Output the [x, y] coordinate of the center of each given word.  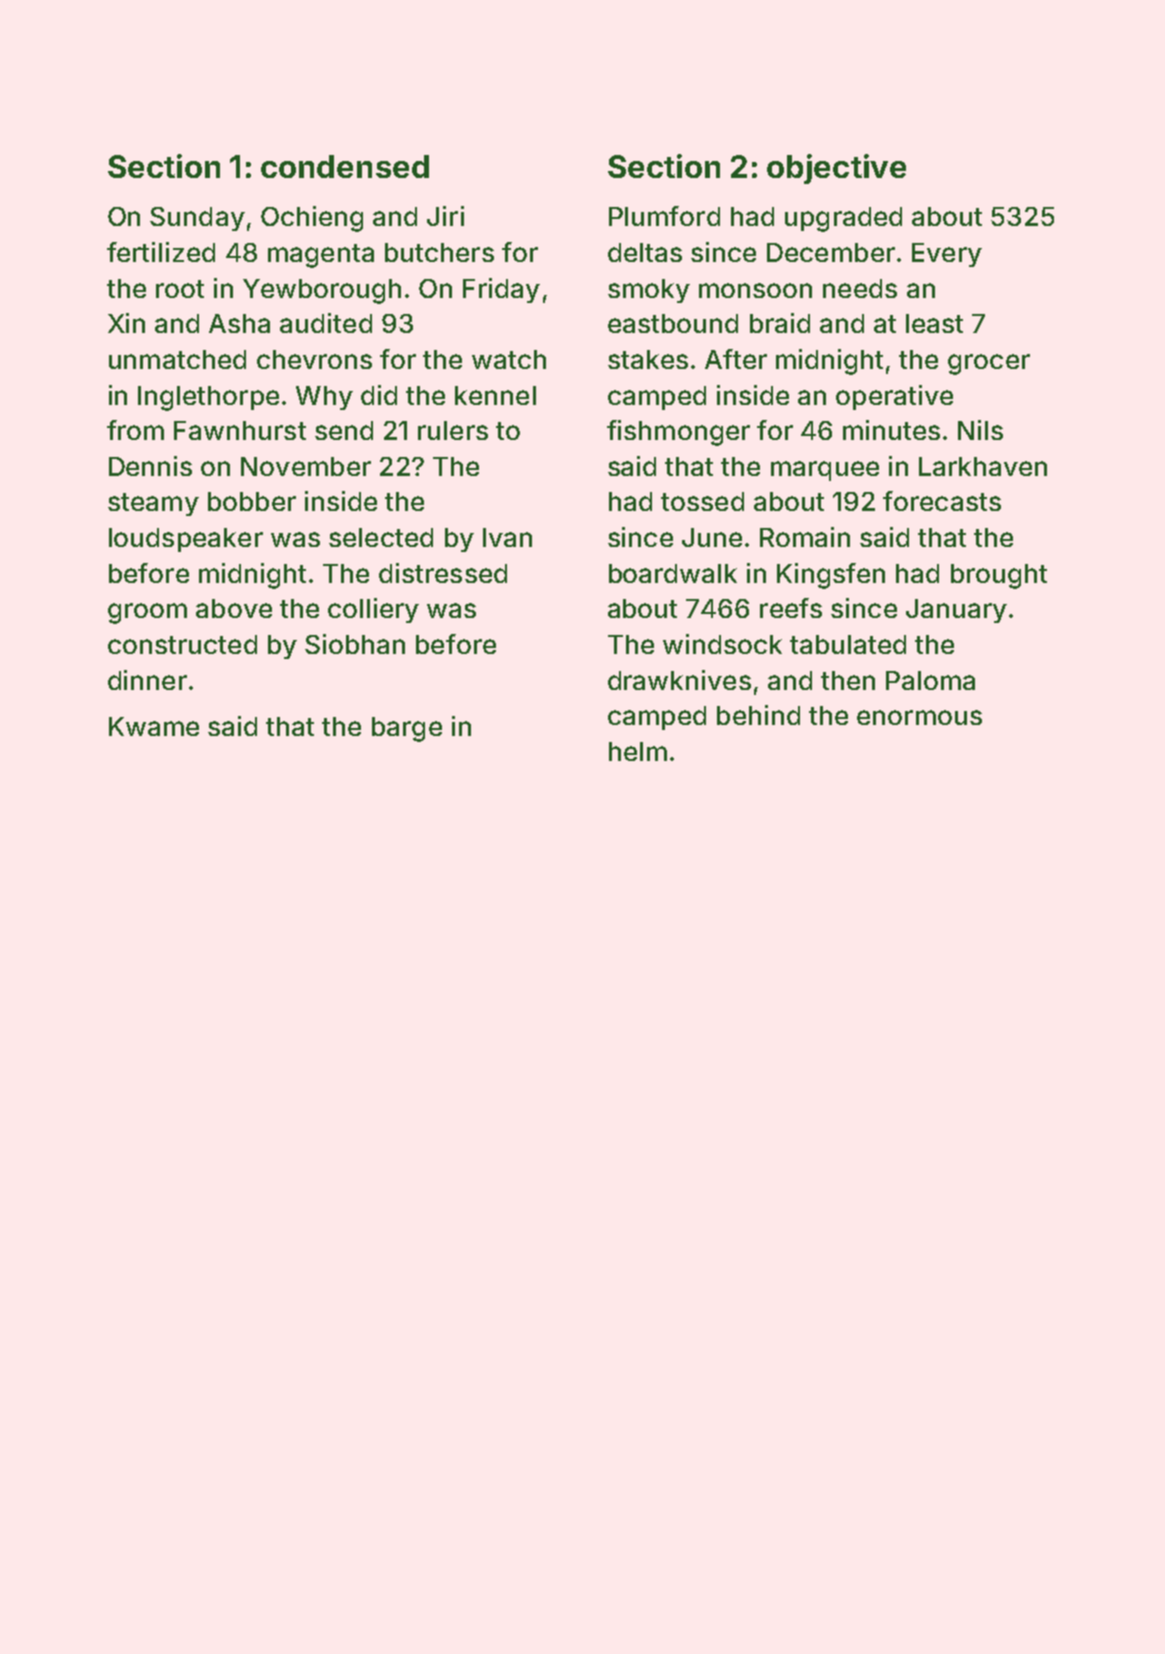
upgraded [843, 219]
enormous [919, 717]
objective [836, 169]
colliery [373, 610]
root [180, 289]
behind [758, 715]
